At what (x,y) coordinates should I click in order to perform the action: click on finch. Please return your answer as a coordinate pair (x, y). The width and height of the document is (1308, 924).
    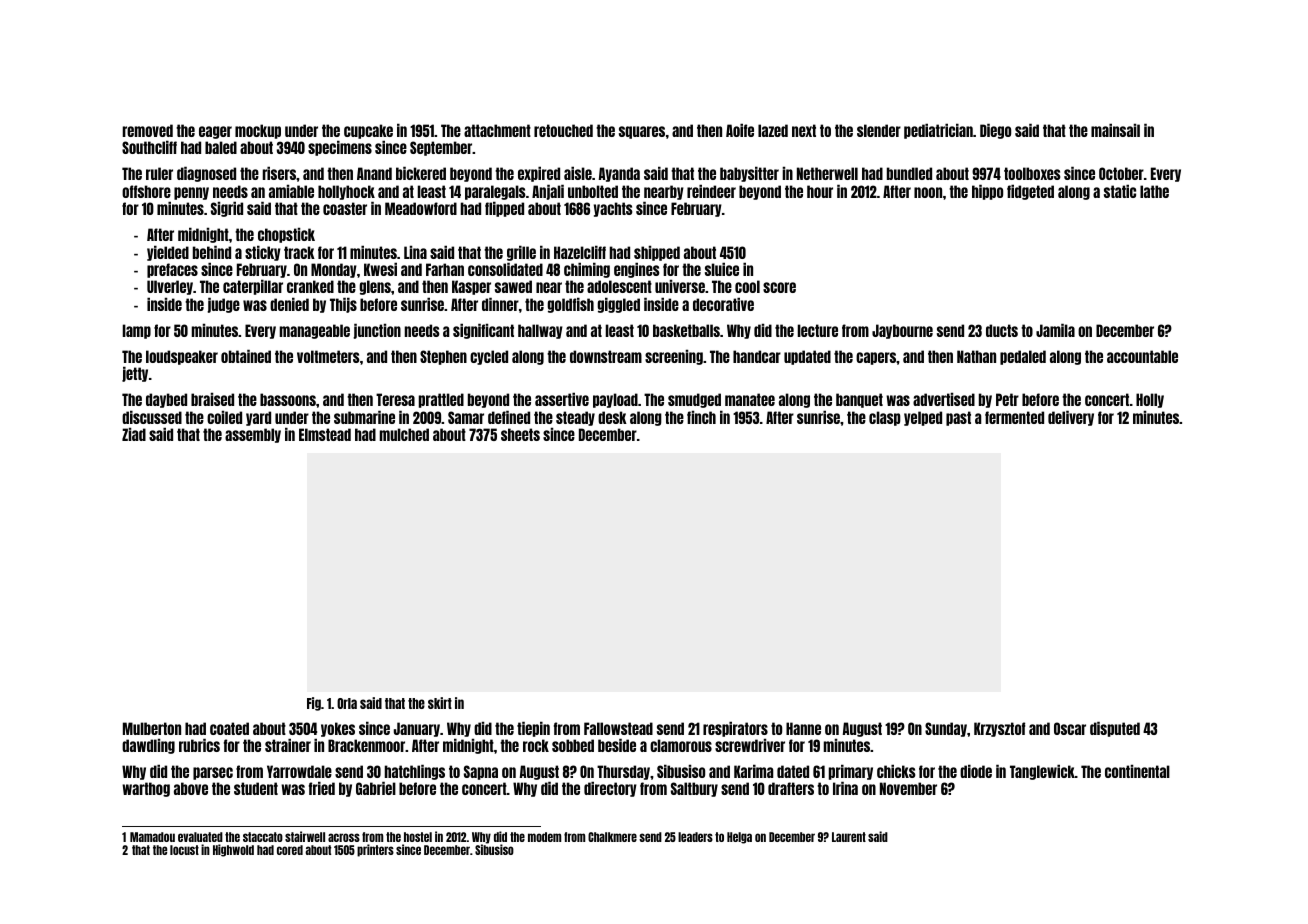
    Looking at the image, I should click on (701, 417).
